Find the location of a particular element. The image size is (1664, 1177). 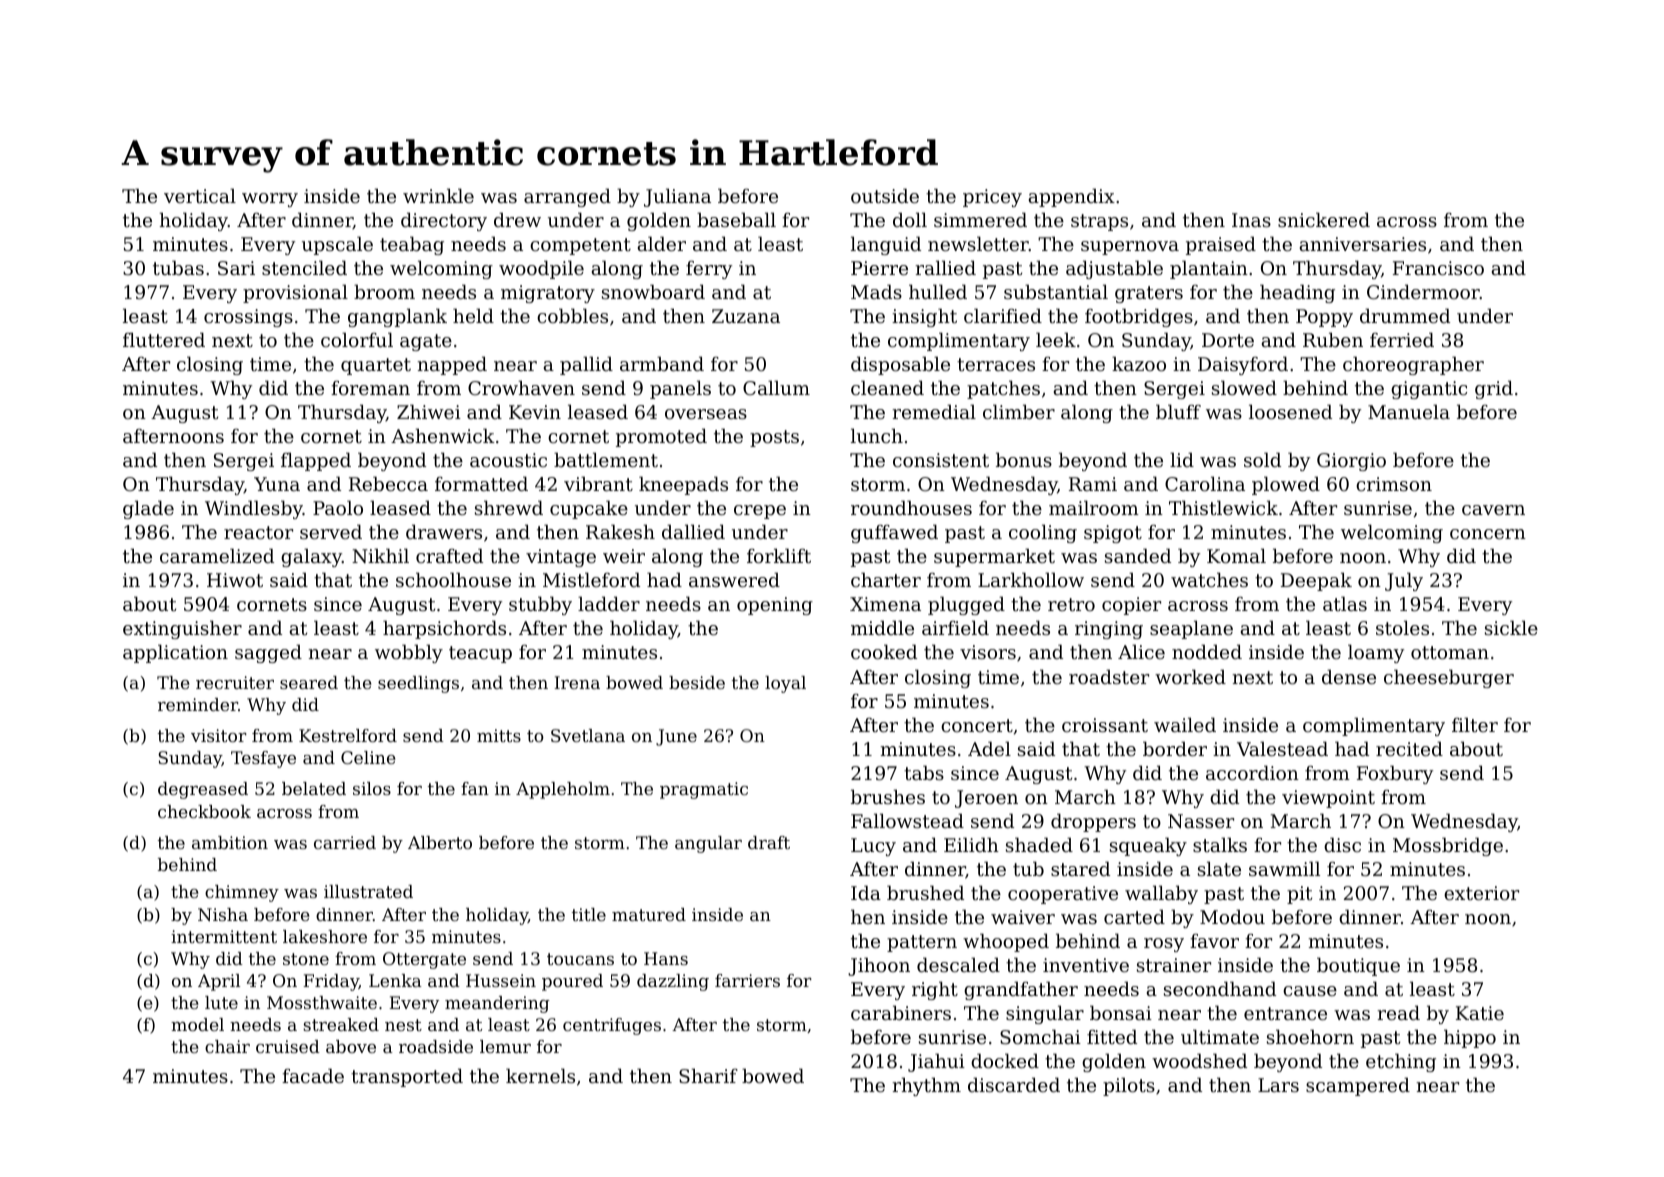

Lars is located at coordinates (1278, 1085).
